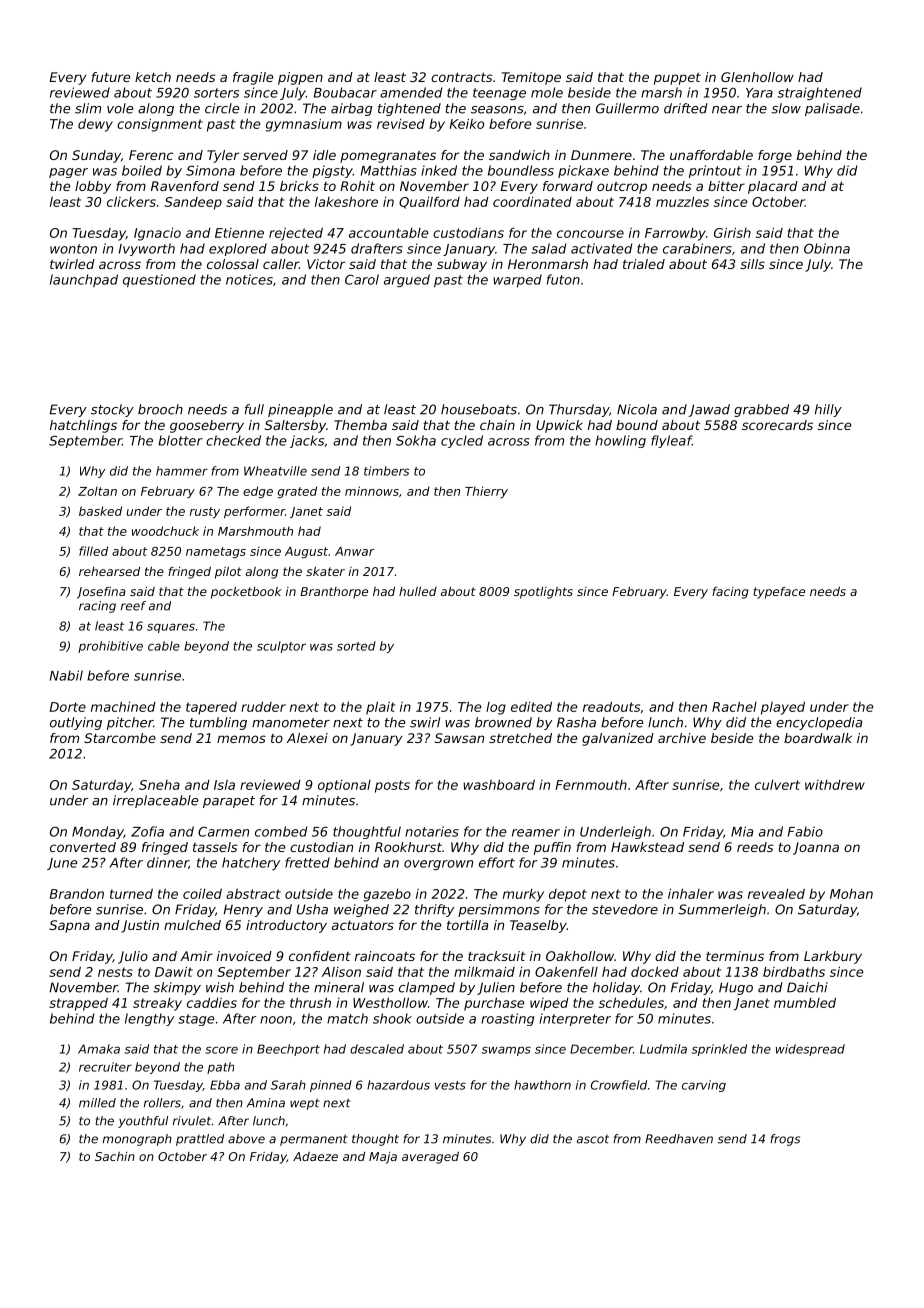 This document has height=1308, width=924. What do you see at coordinates (211, 708) in the document?
I see `tapered` at bounding box center [211, 708].
